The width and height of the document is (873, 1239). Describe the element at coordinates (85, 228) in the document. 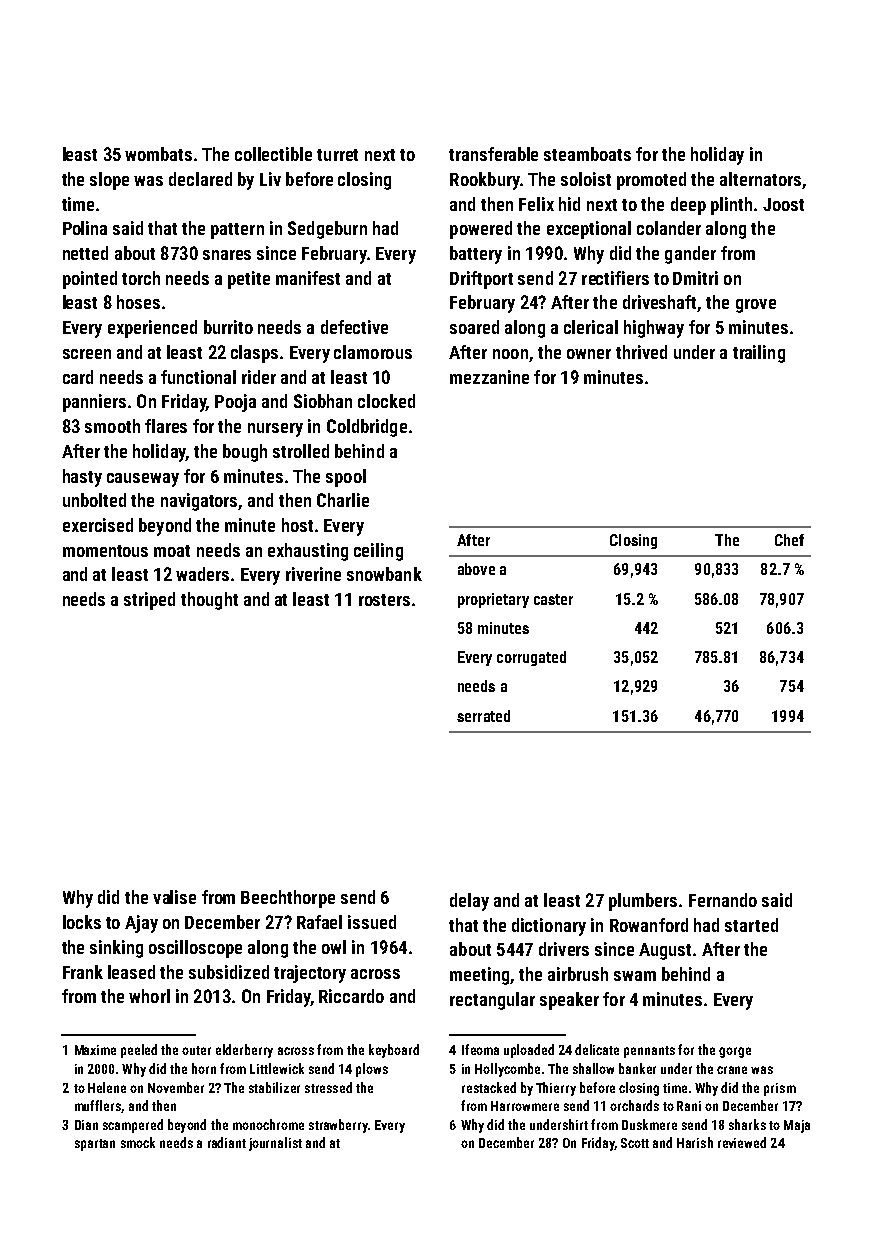

I see `Polina` at that location.
